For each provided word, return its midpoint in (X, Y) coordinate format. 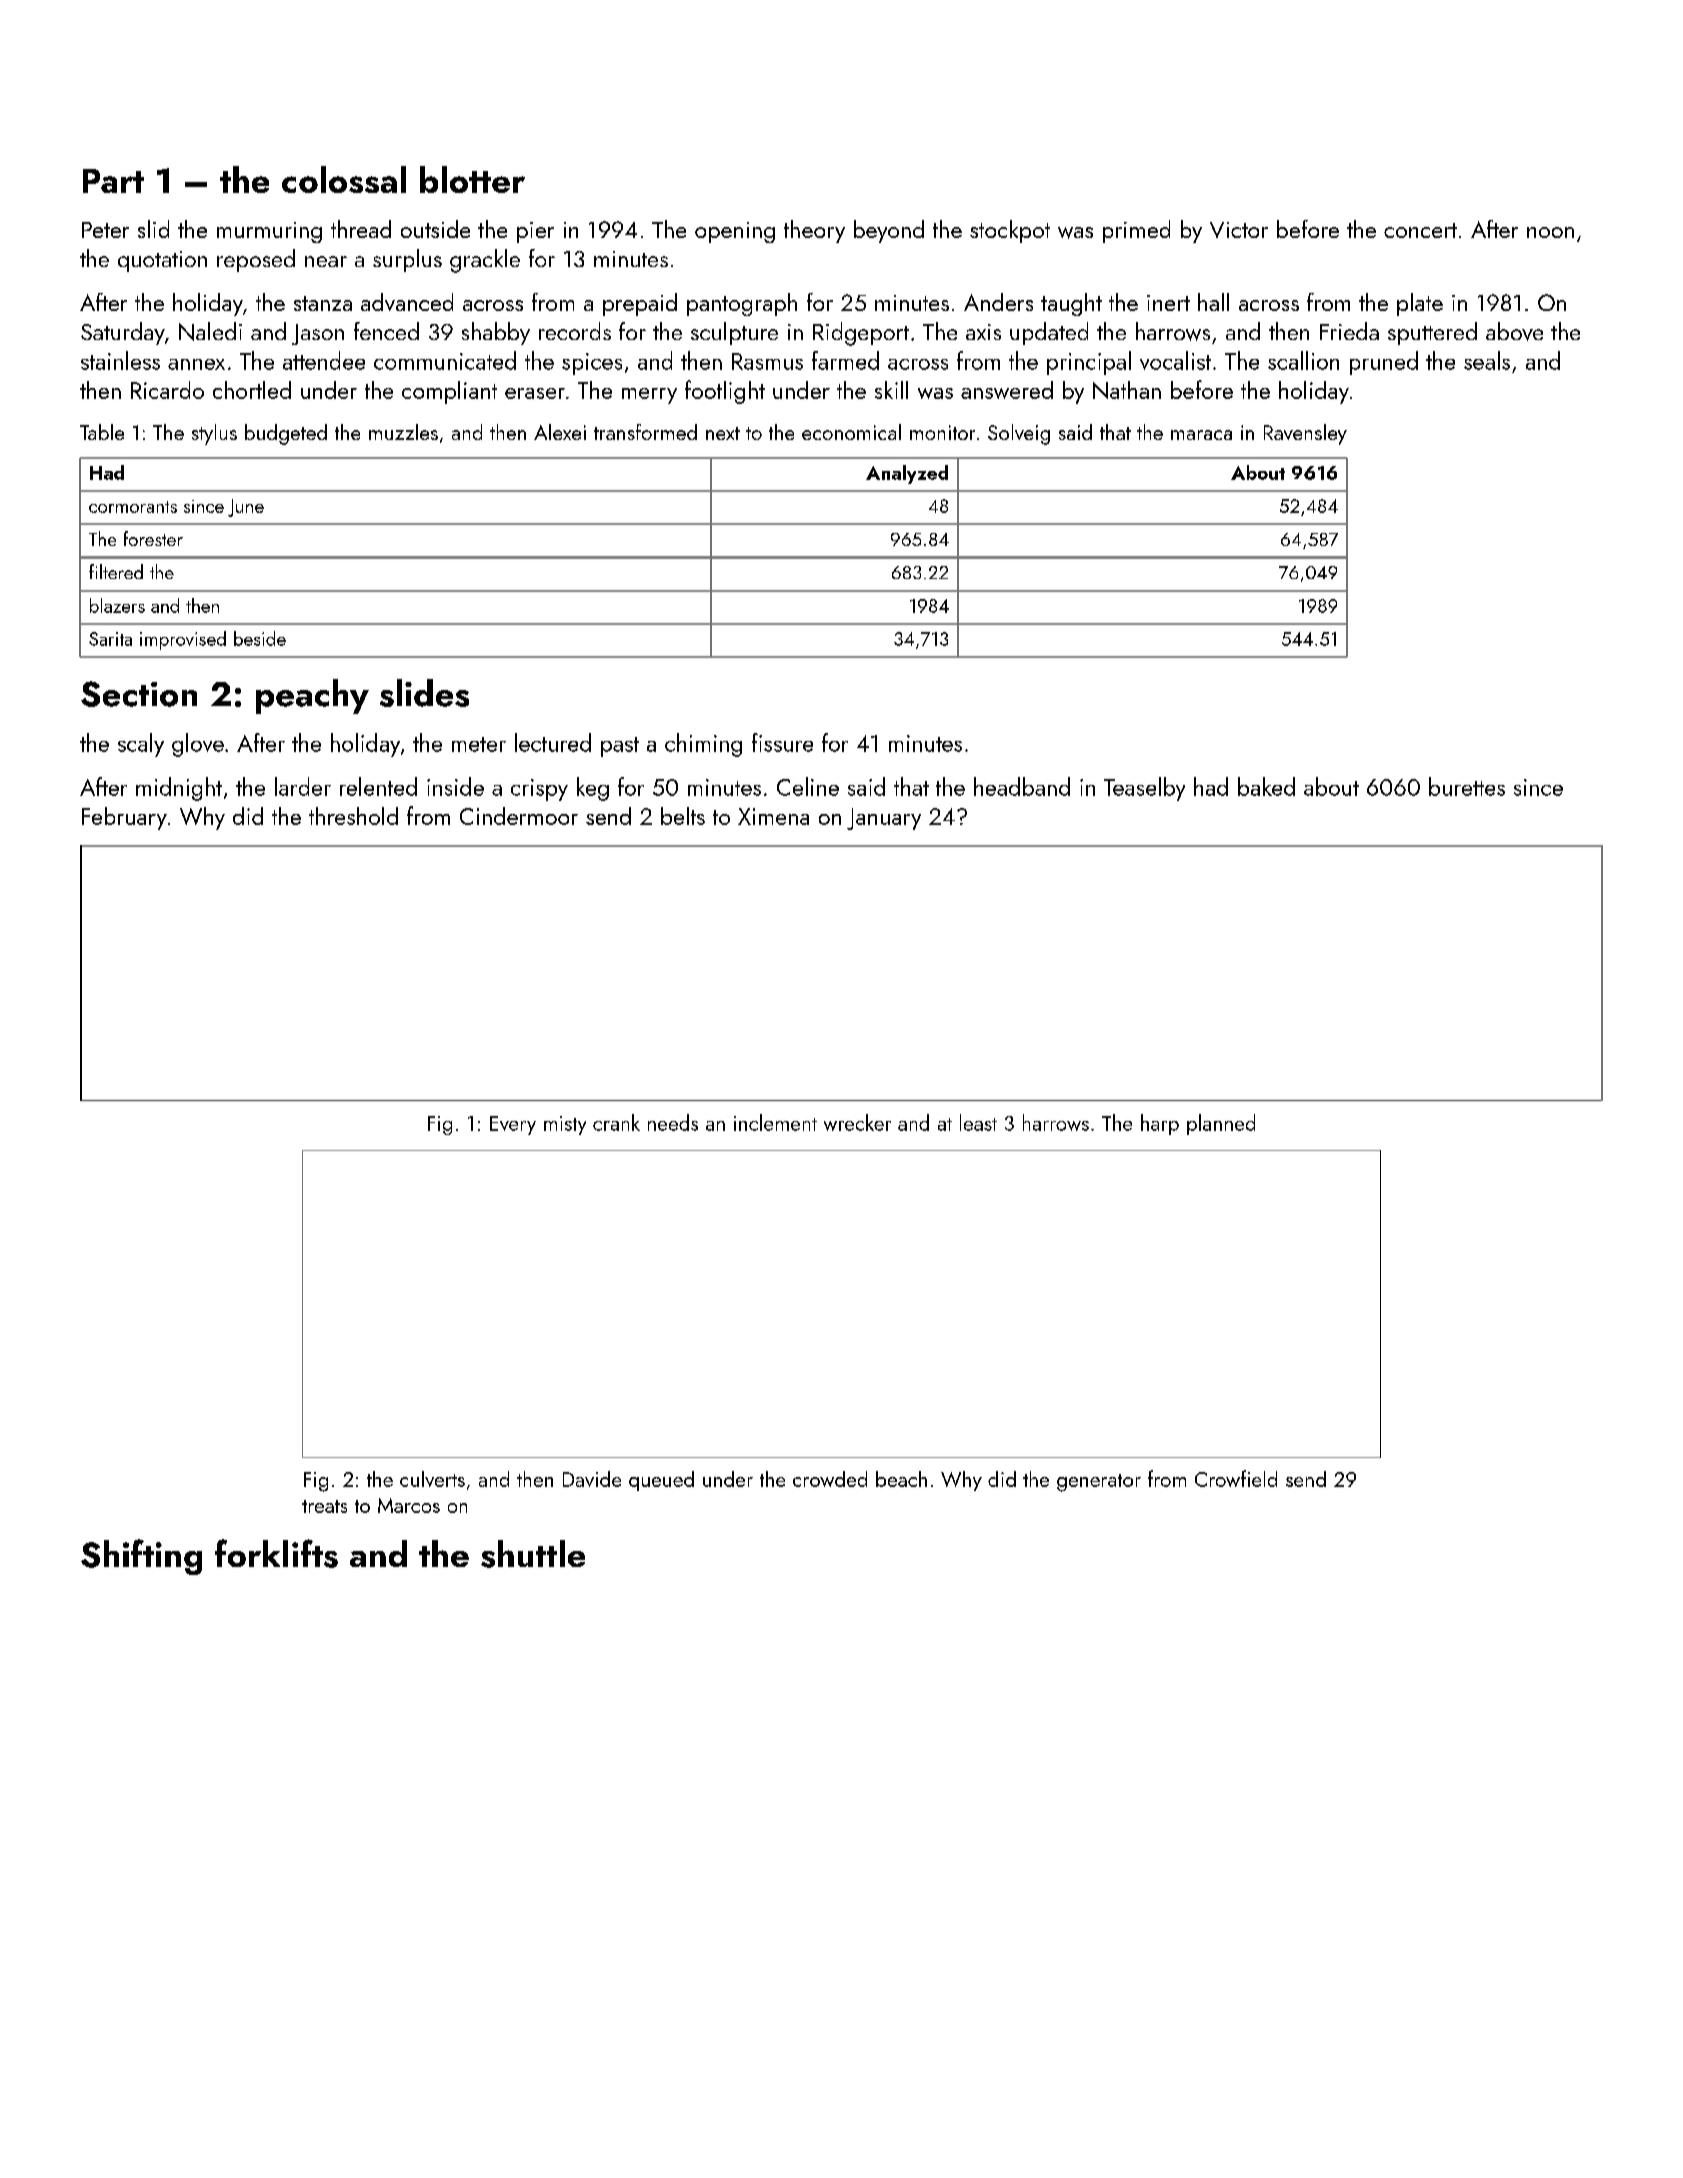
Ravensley (1305, 434)
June (246, 508)
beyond (889, 231)
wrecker (857, 1122)
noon (1550, 232)
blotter (472, 179)
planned (1221, 1124)
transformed (645, 432)
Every (513, 1125)
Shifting (141, 1557)
